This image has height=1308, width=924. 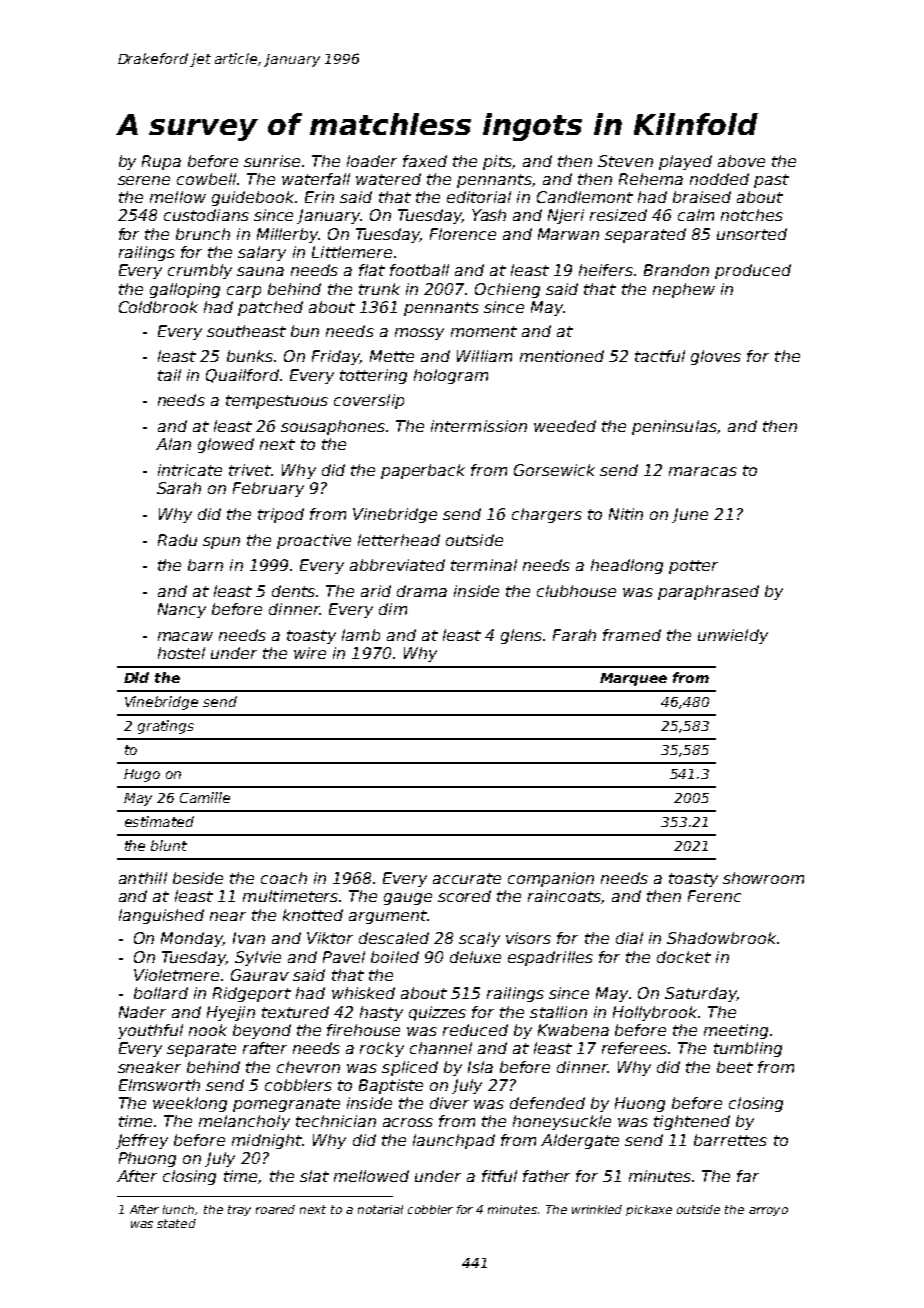 What do you see at coordinates (692, 1122) in the image?
I see `tightened` at bounding box center [692, 1122].
